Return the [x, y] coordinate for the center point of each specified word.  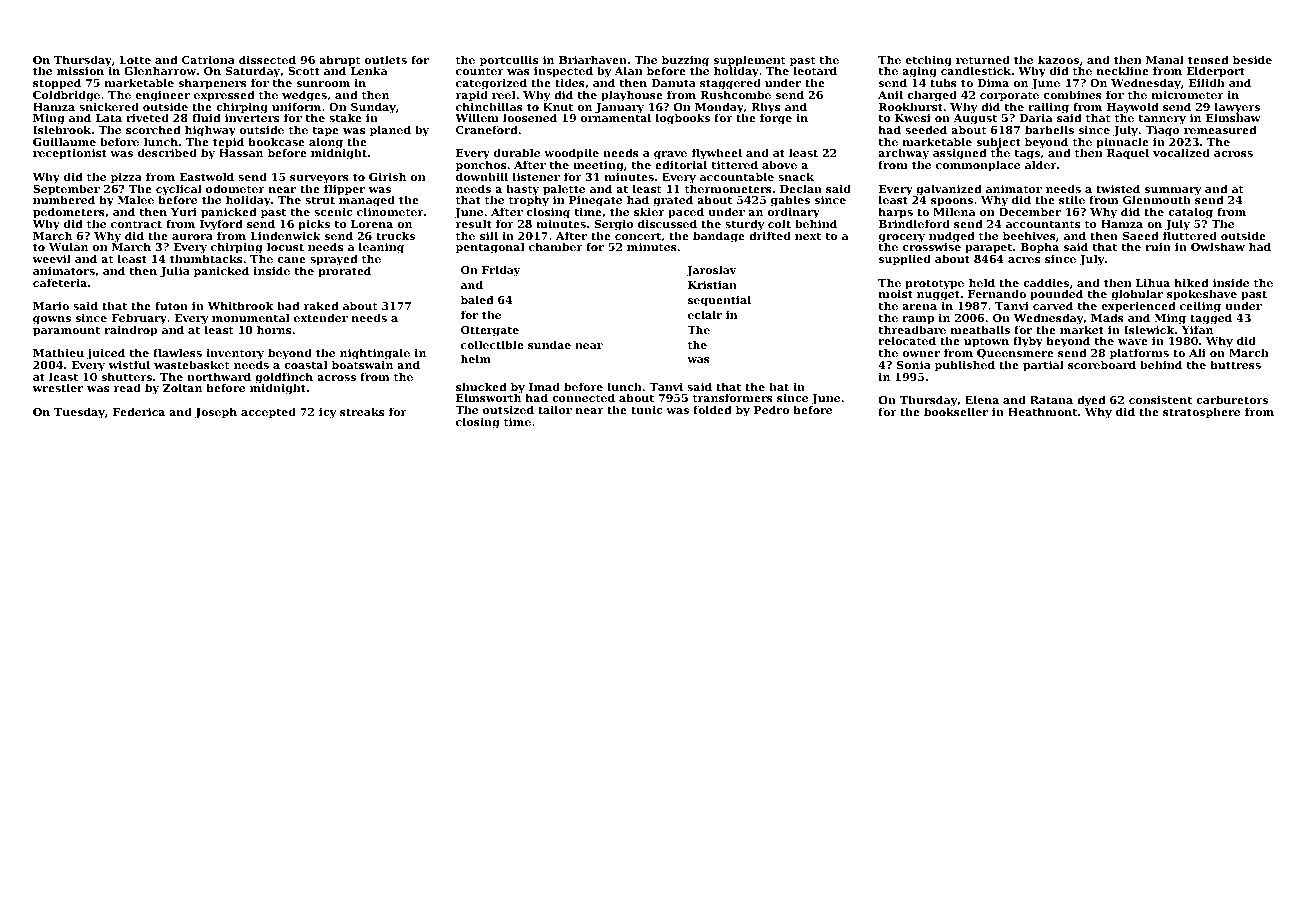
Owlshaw [1218, 246]
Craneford [487, 129]
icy [328, 413]
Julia [175, 271]
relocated [907, 340]
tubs [943, 83]
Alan [629, 70]
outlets [386, 59]
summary [1173, 191]
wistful [129, 364]
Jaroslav [711, 270]
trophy [529, 202]
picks [314, 225]
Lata [109, 118]
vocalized [1181, 152]
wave [1133, 342]
